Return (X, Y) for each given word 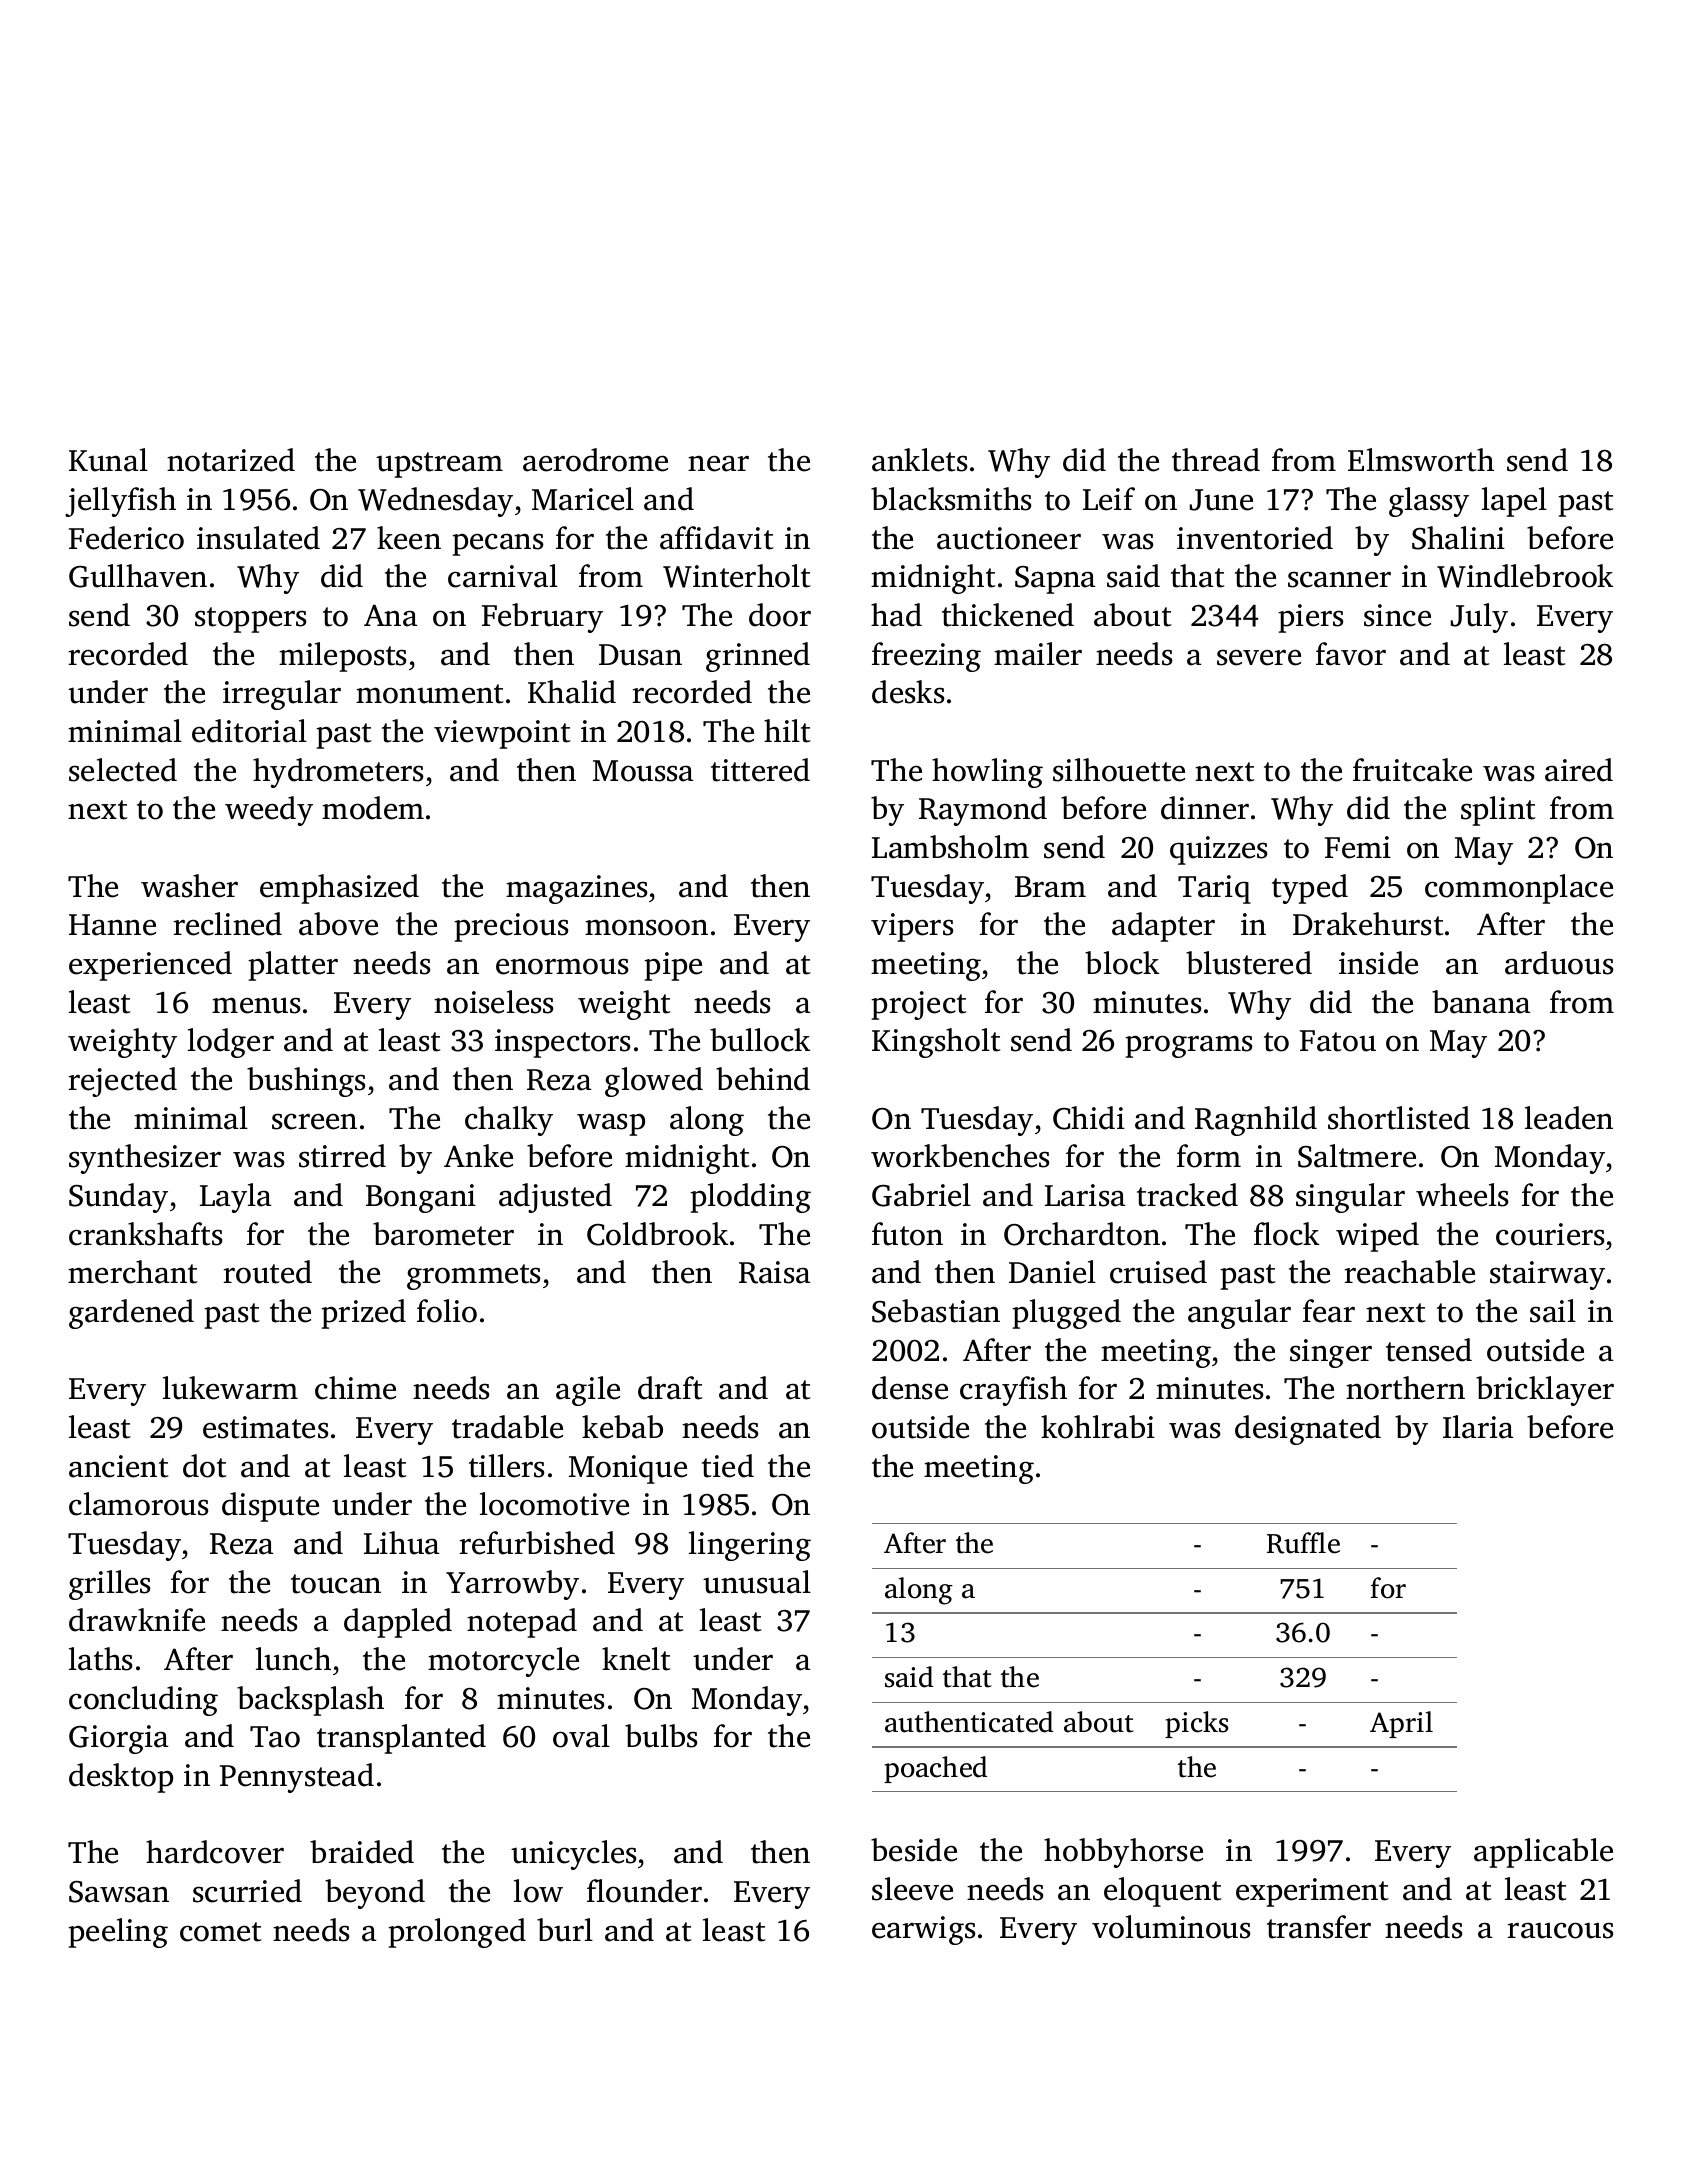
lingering (750, 1546)
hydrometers (338, 773)
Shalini (1458, 538)
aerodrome (595, 460)
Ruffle (1303, 1543)
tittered (760, 770)
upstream (439, 465)
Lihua (401, 1543)
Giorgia (118, 1739)
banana (1481, 1002)
